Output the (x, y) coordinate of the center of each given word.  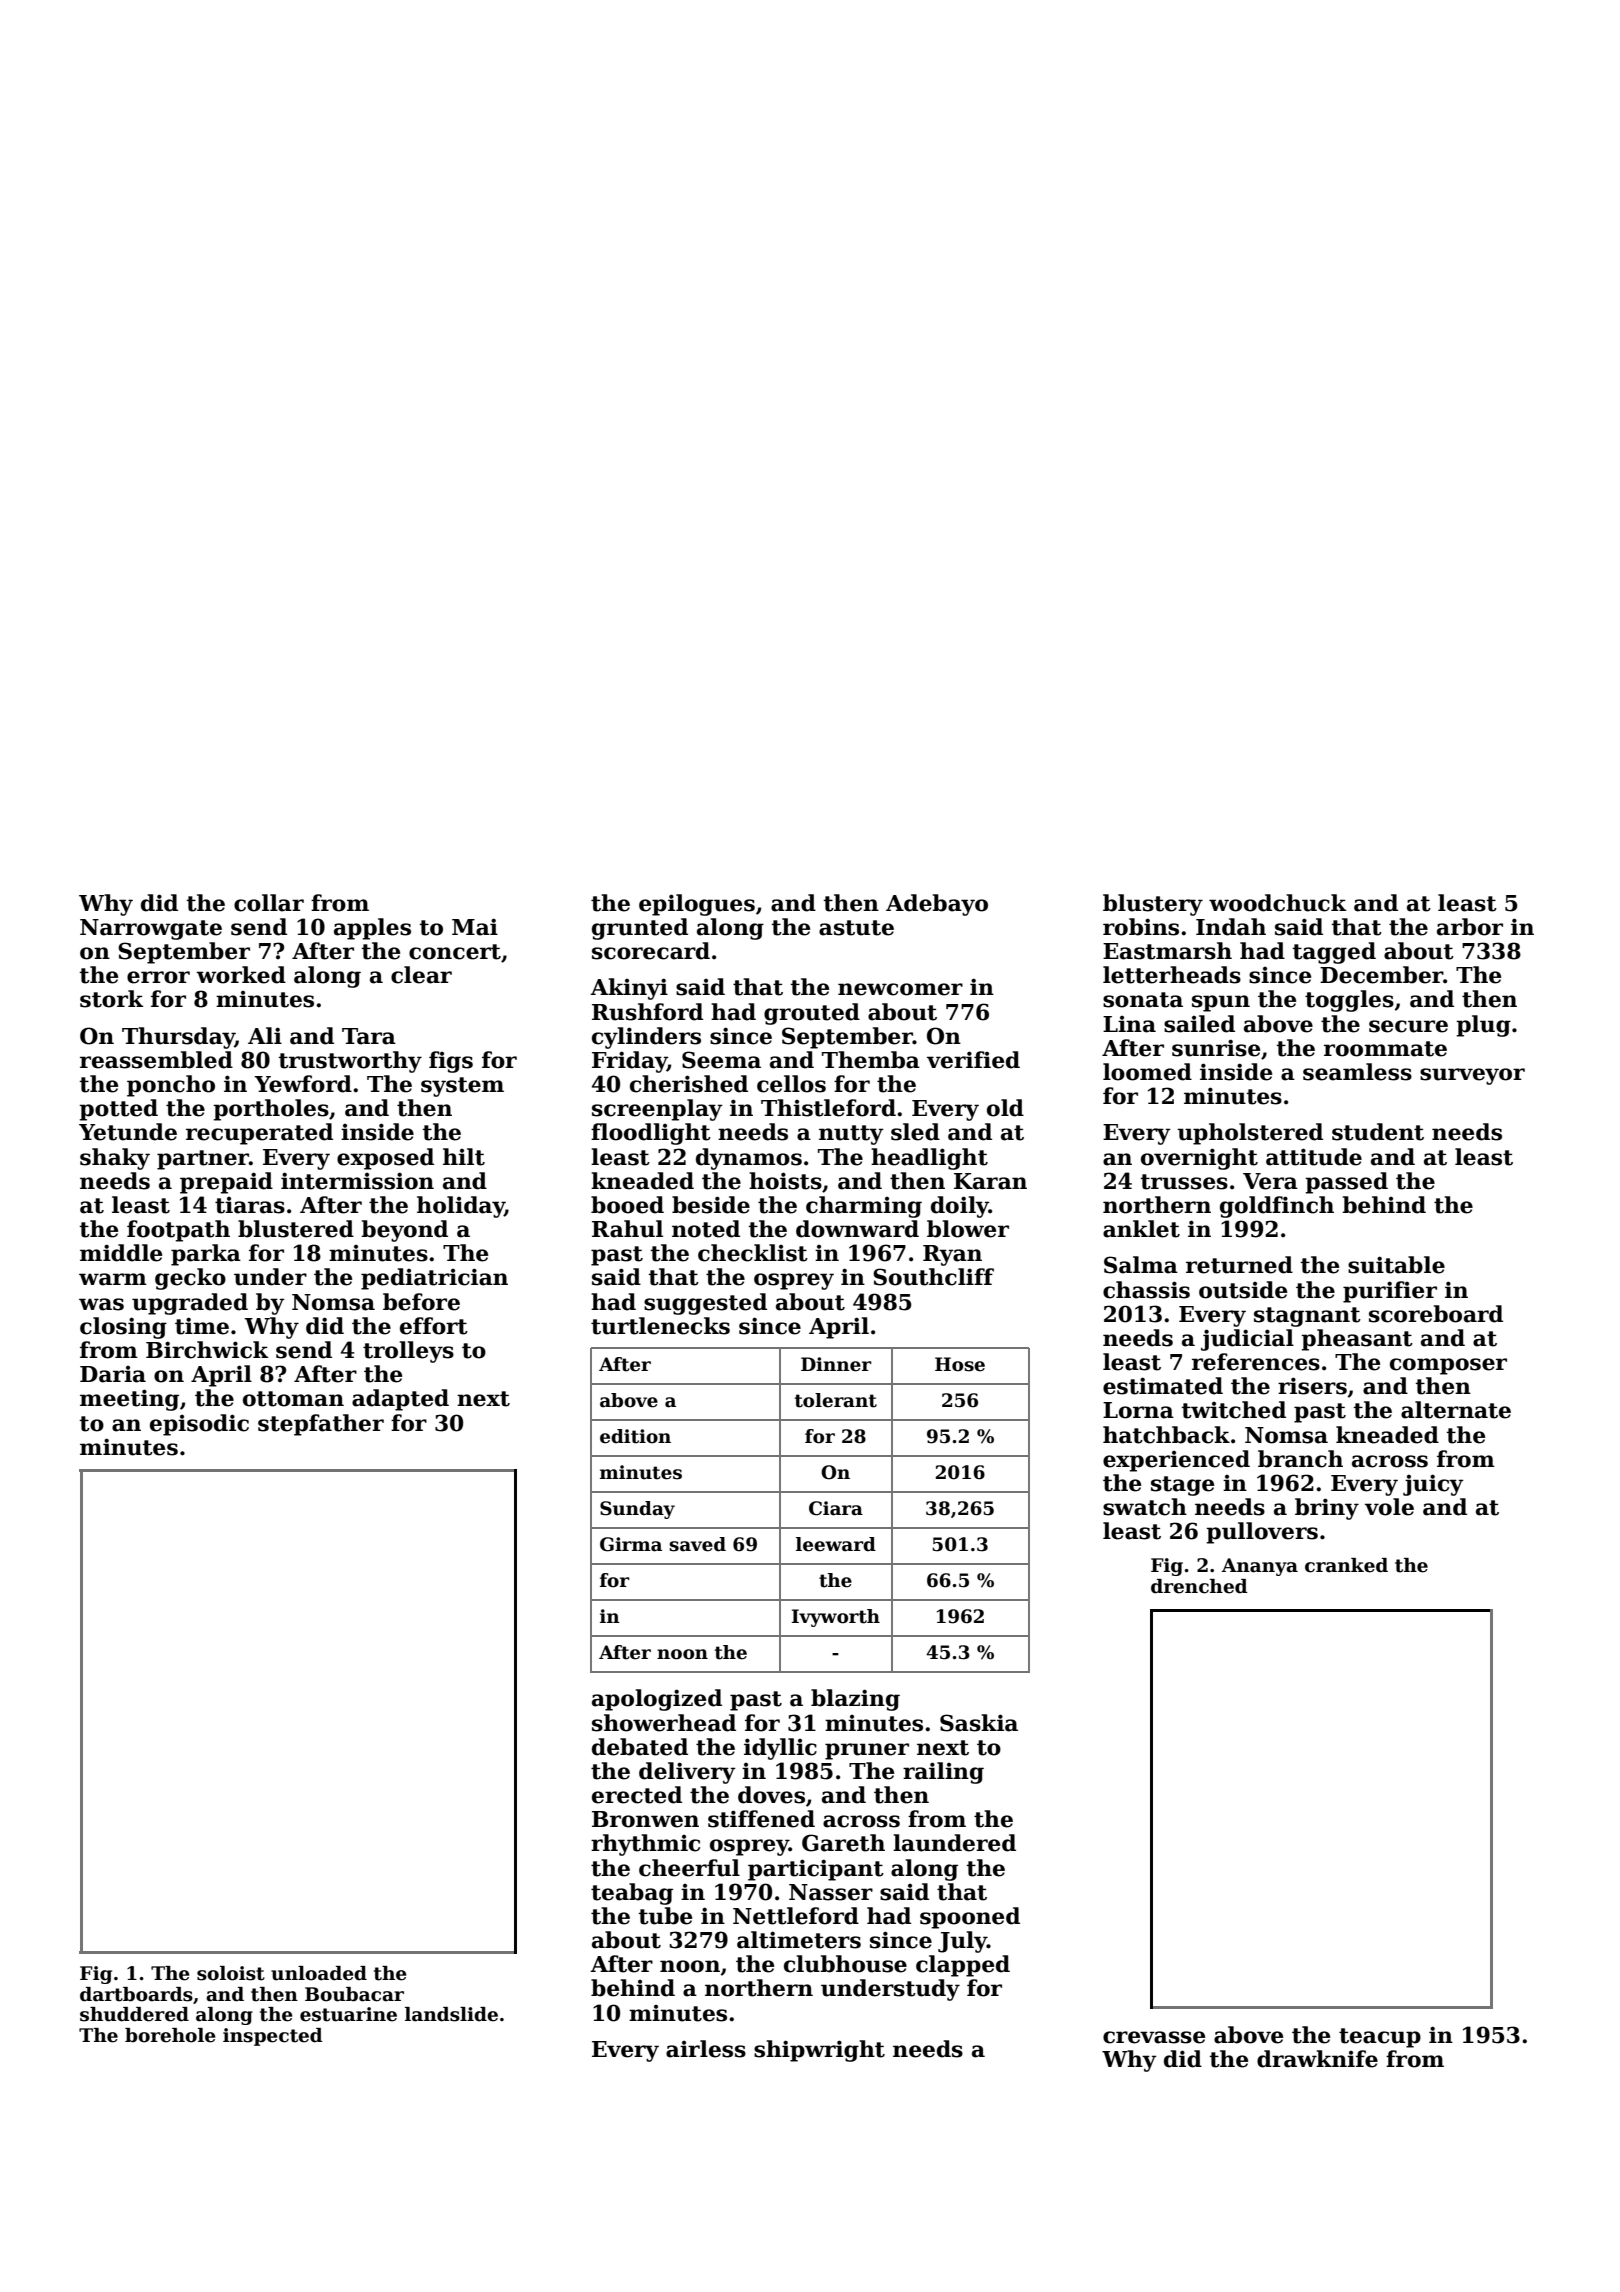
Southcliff (933, 1277)
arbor (1470, 927)
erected (637, 1795)
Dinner (836, 1364)
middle (121, 1253)
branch (1300, 1459)
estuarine (348, 2014)
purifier (1390, 1292)
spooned (970, 1918)
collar (269, 903)
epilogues (697, 905)
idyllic (780, 1749)
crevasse (1154, 2037)
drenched (1199, 1586)
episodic (199, 1425)
